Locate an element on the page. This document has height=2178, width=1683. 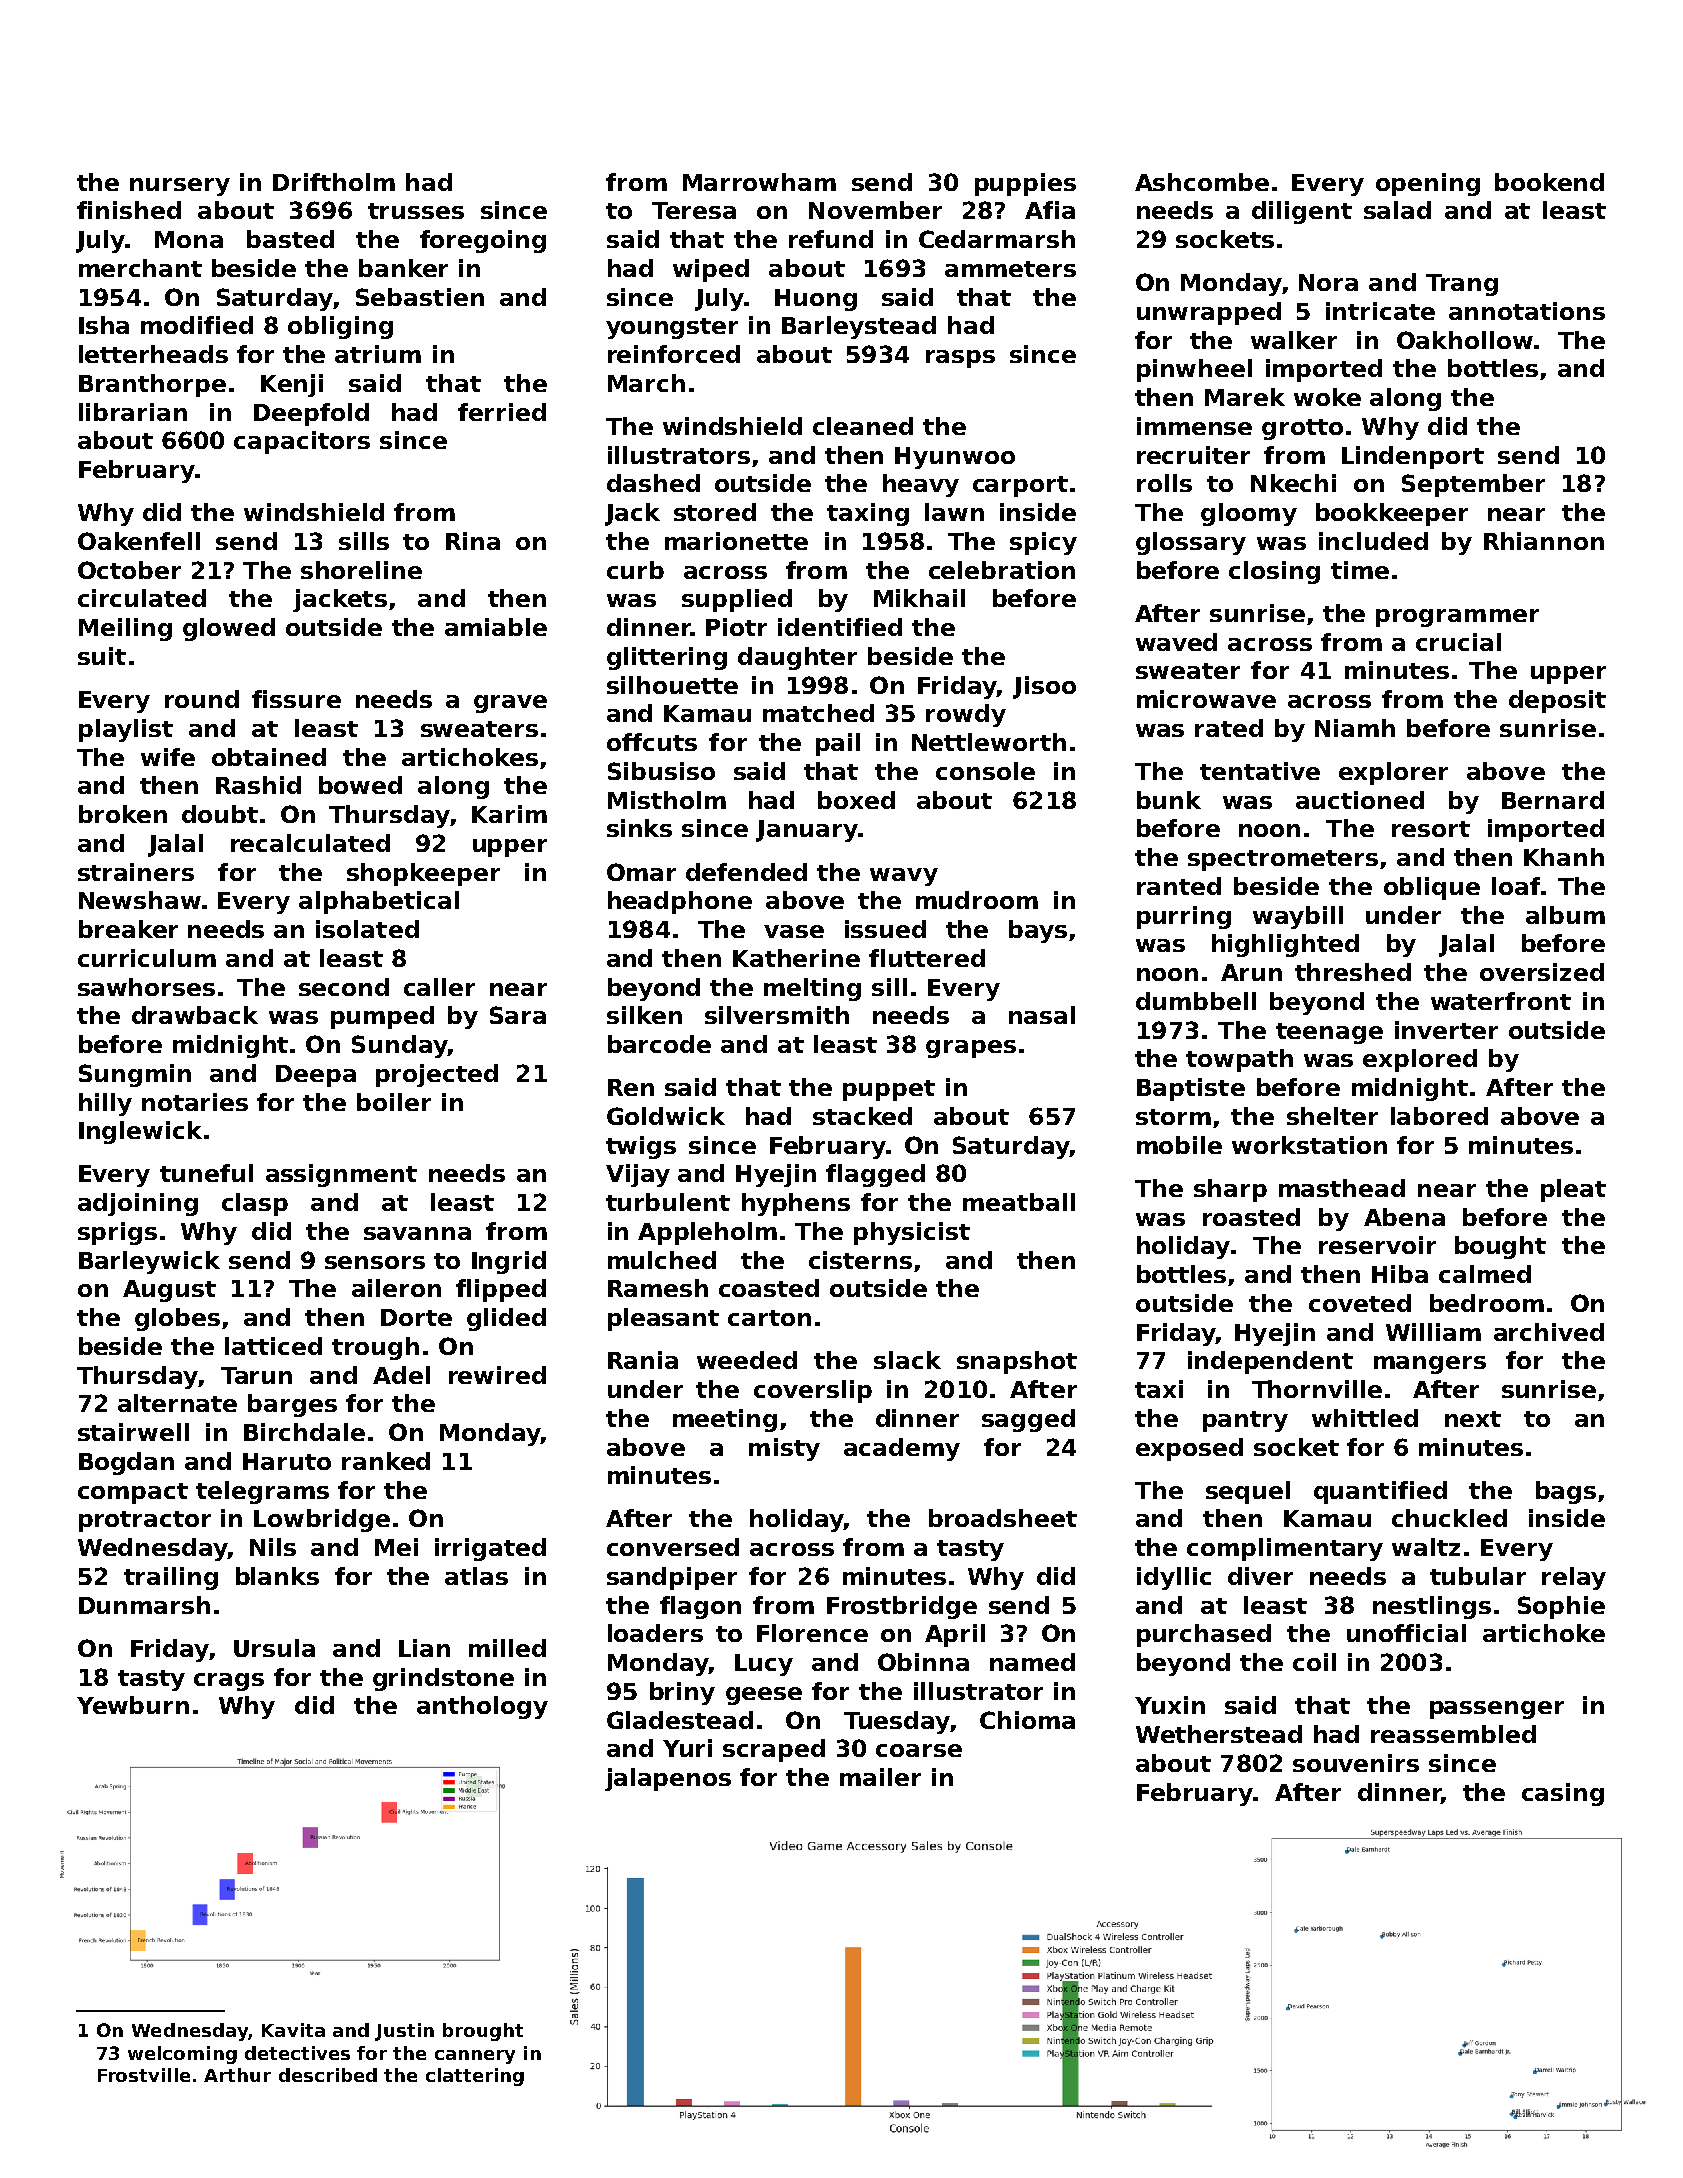
suit is located at coordinates (102, 656).
